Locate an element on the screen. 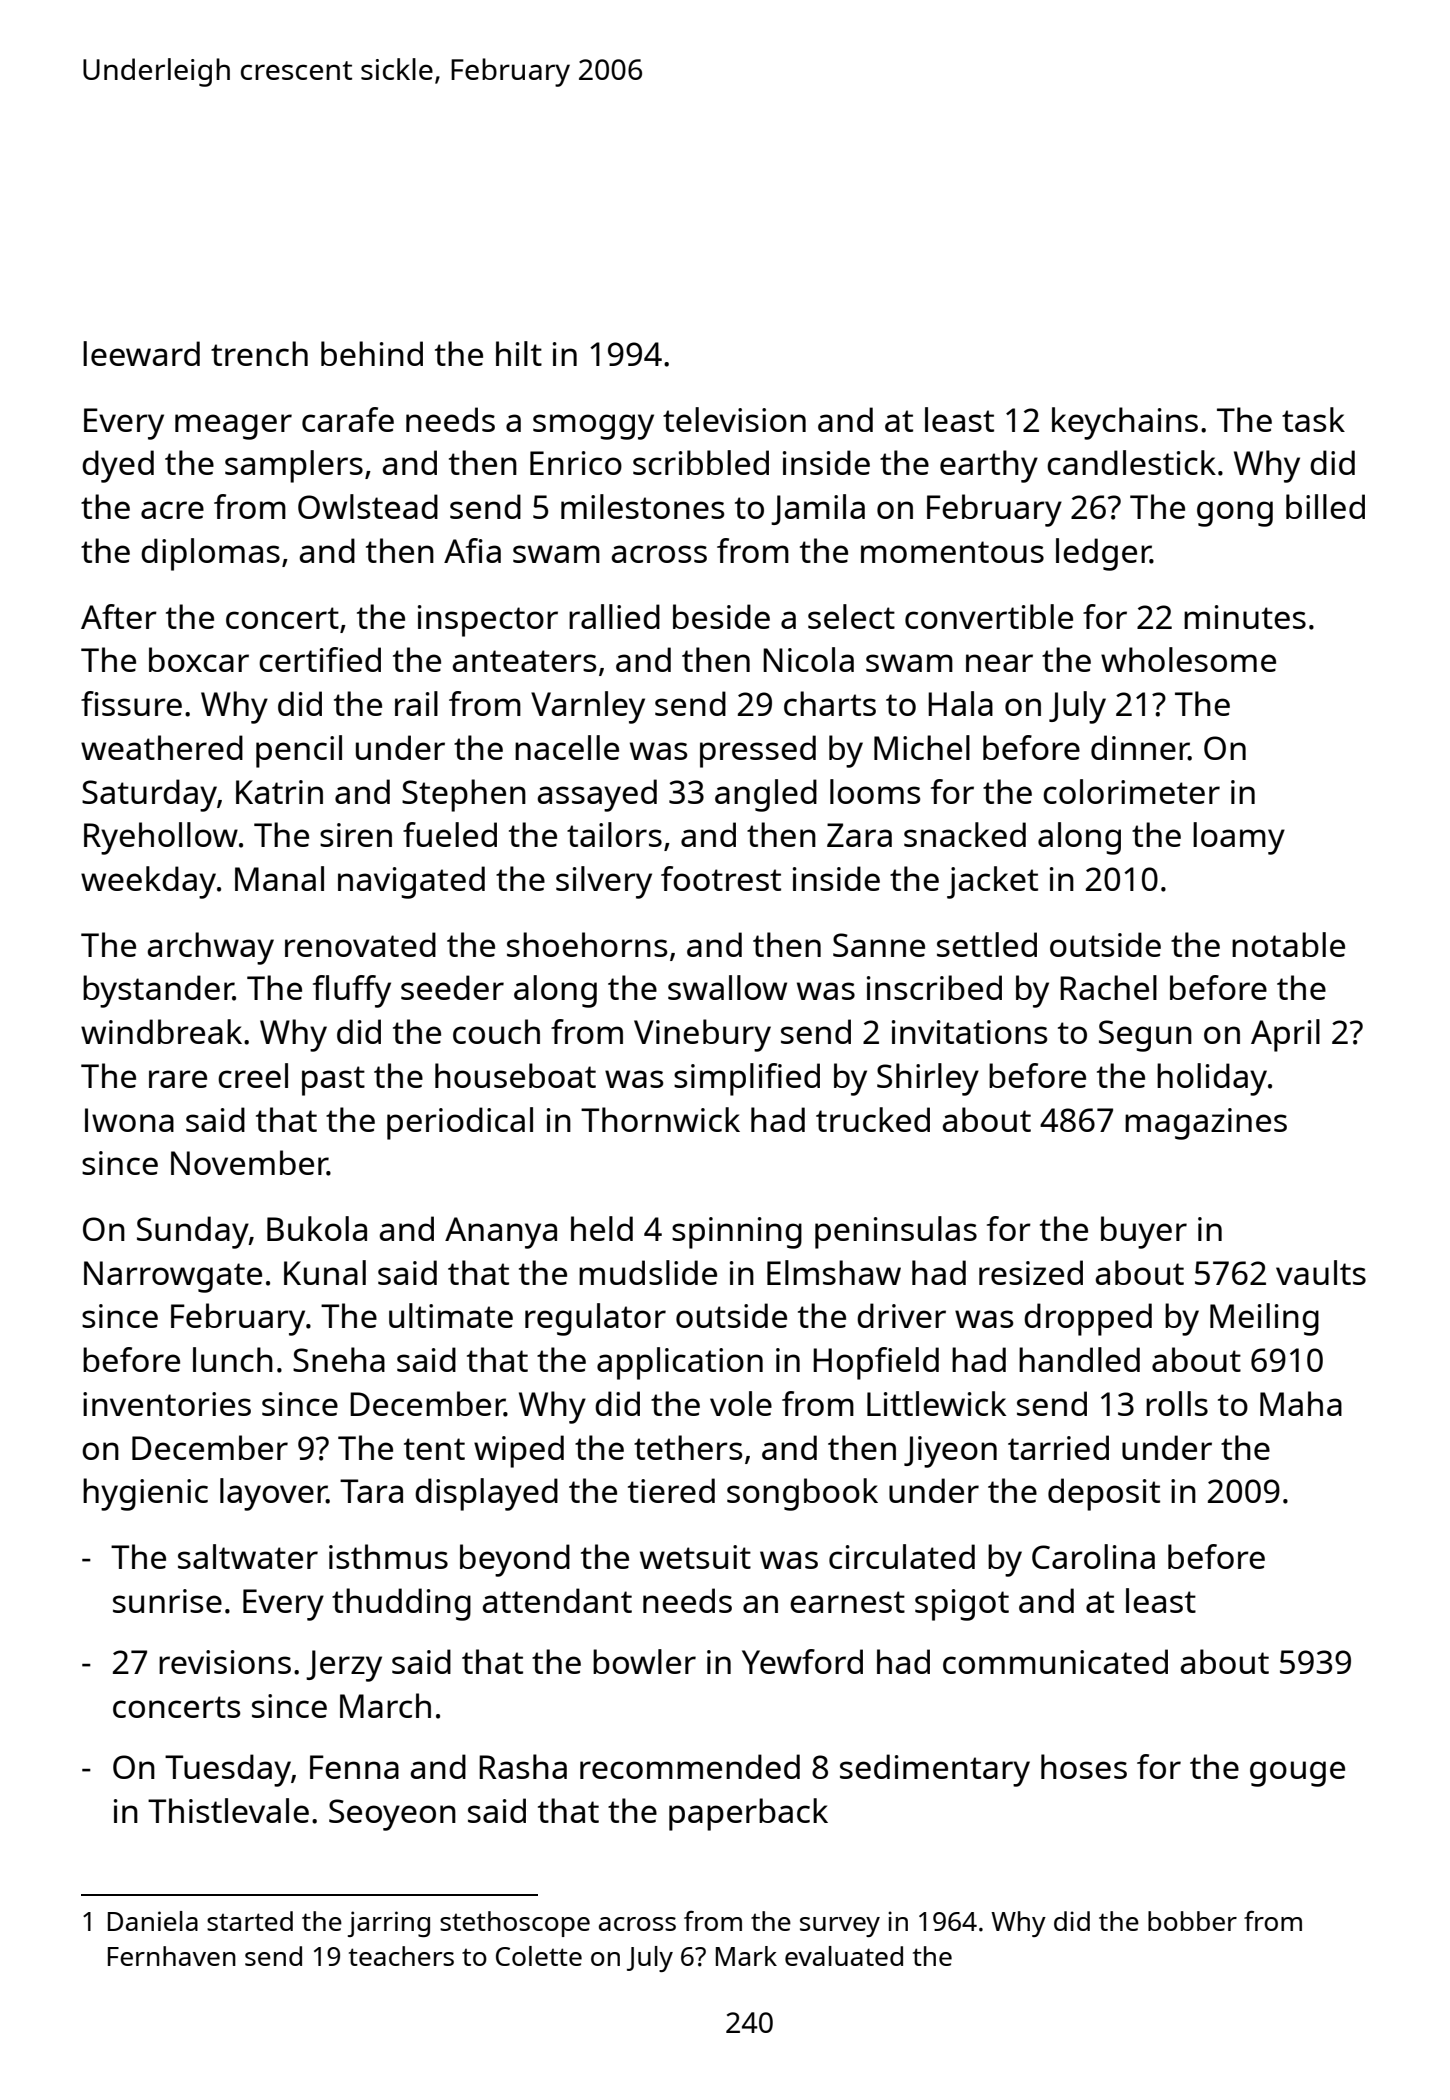 The height and width of the screenshot is (2100, 1450). April is located at coordinates (1285, 1035).
